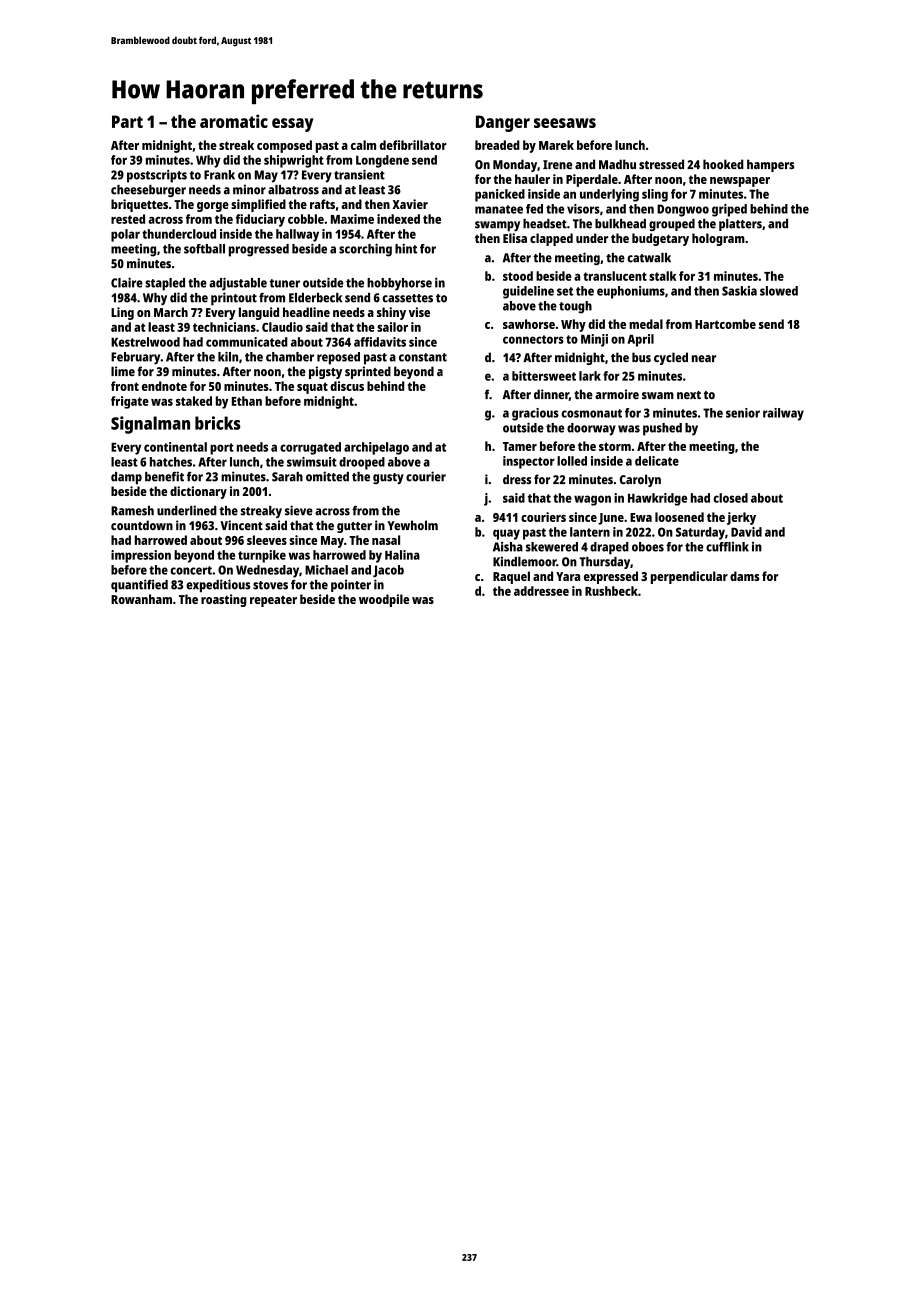 This document has width=924, height=1308. I want to click on connectors, so click(533, 339).
